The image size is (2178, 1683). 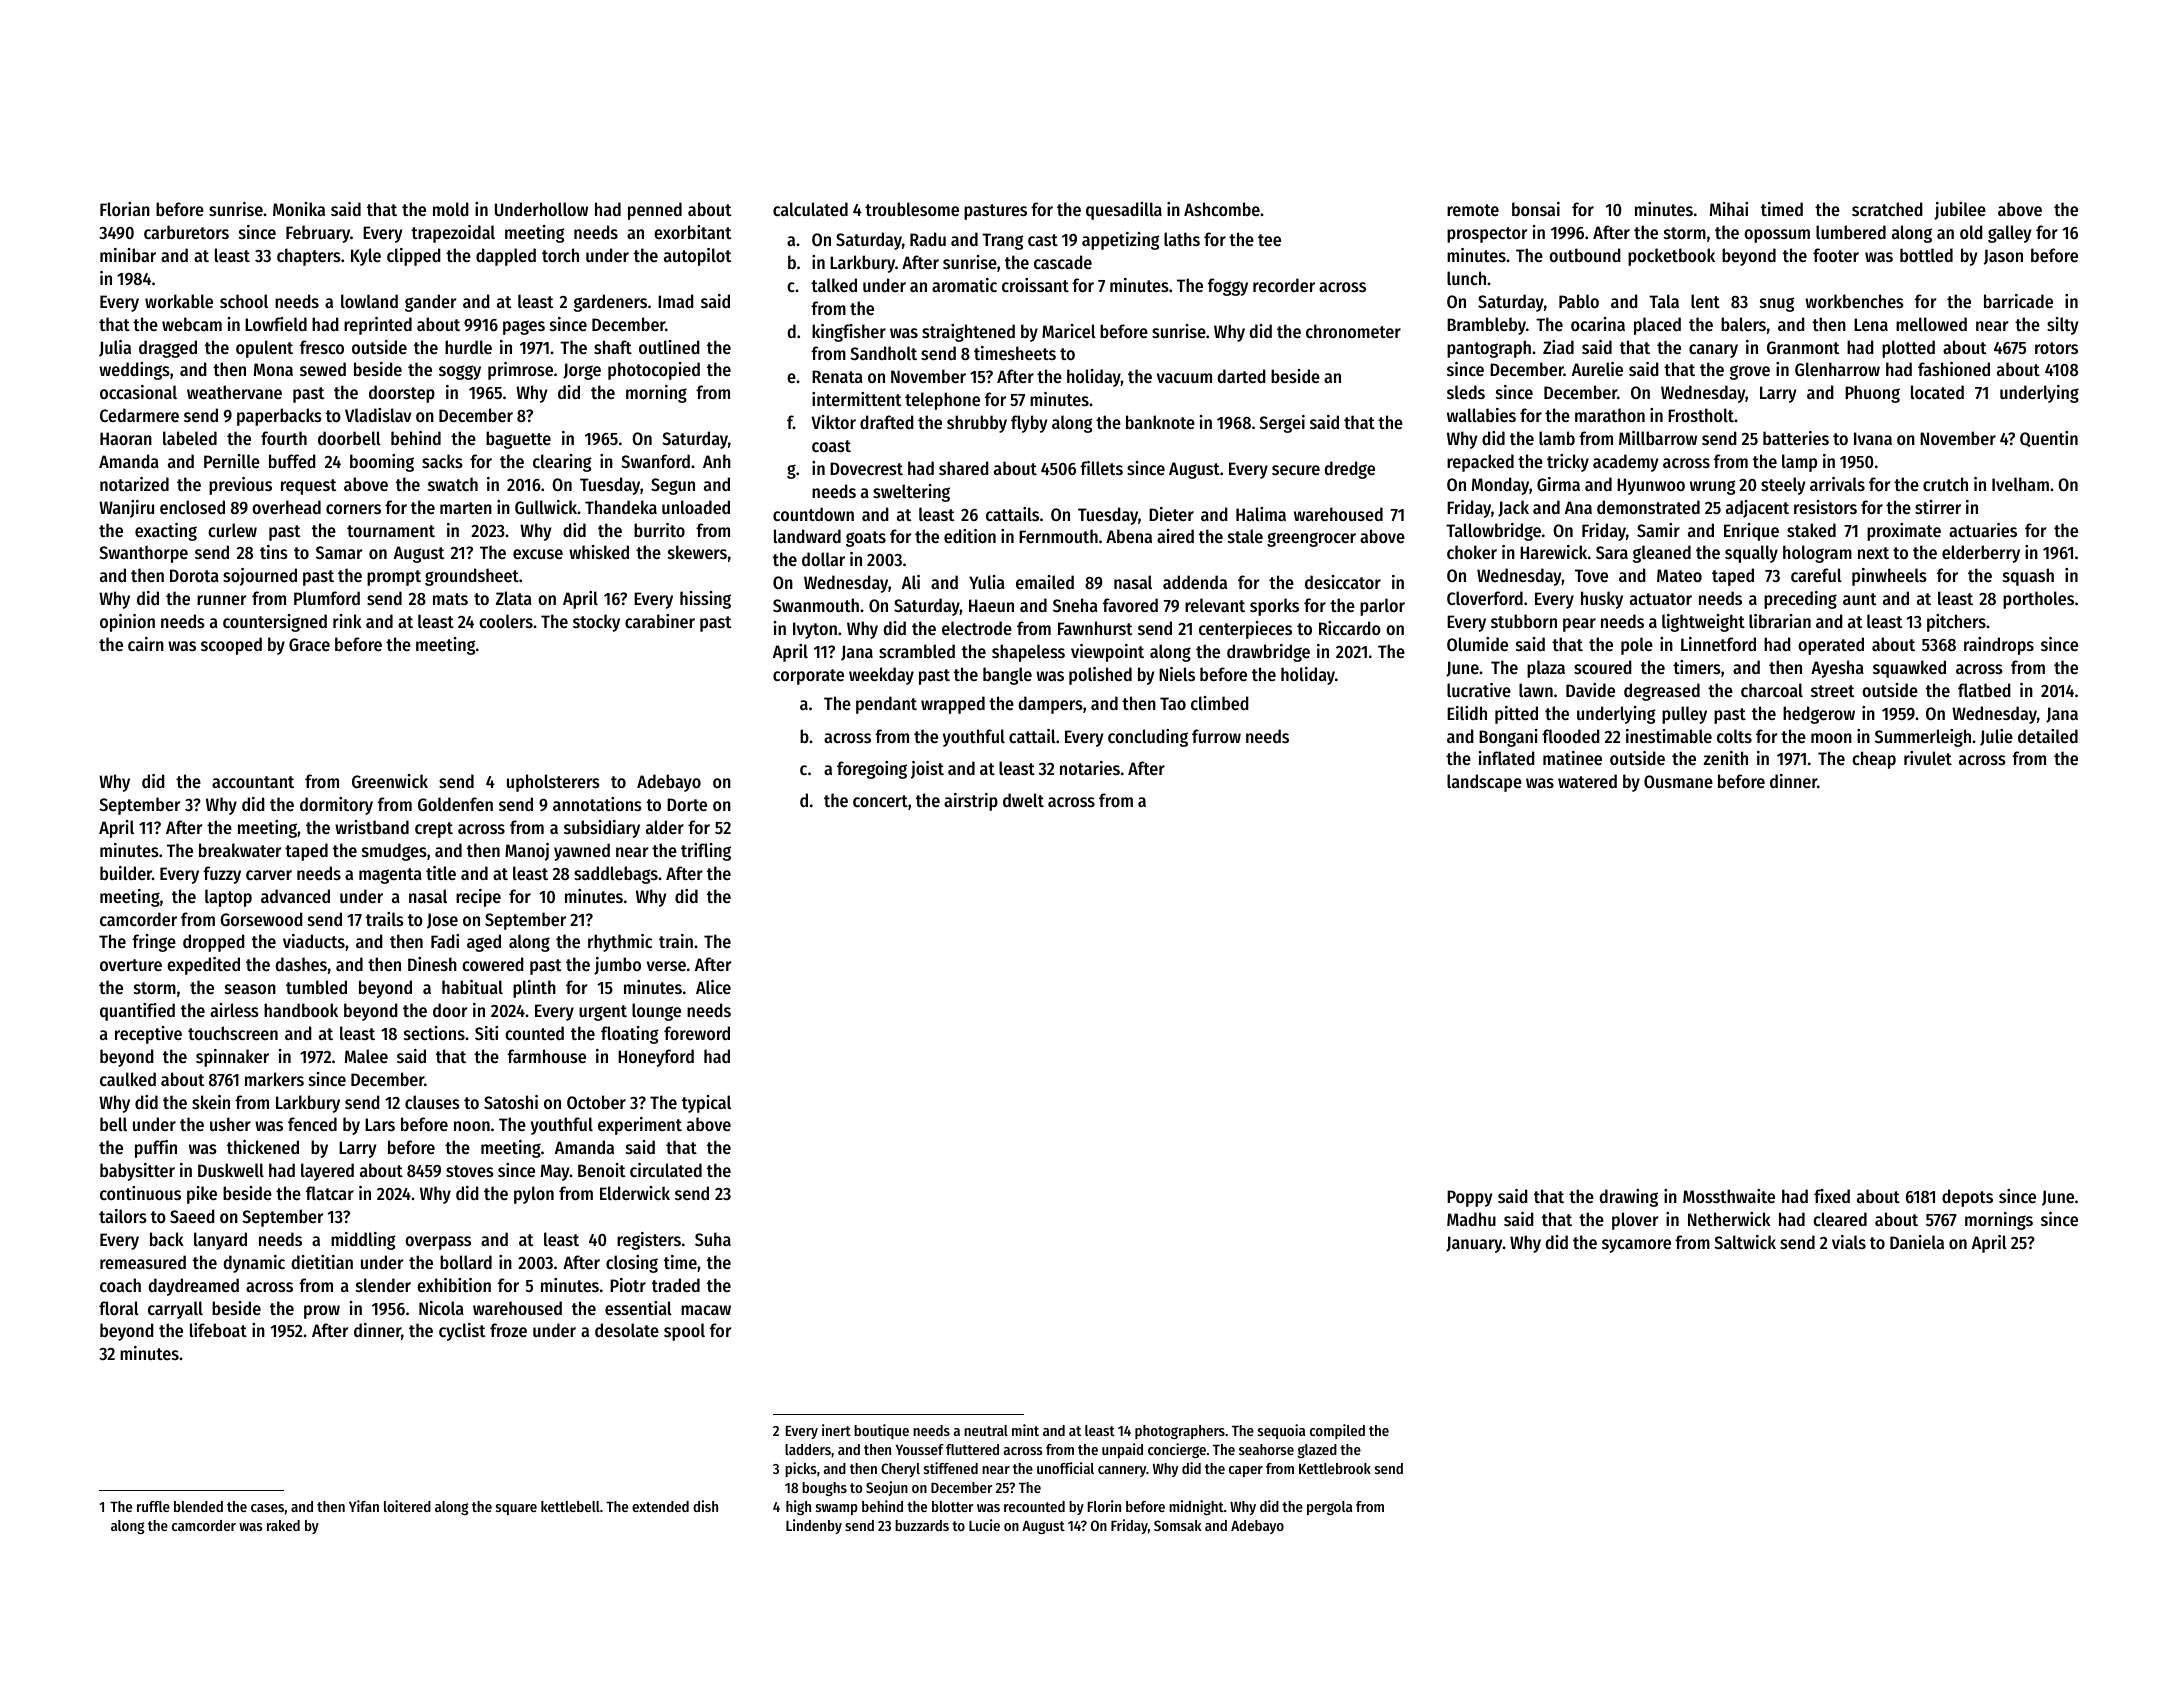 What do you see at coordinates (1281, 1431) in the screenshot?
I see `sequoia` at bounding box center [1281, 1431].
